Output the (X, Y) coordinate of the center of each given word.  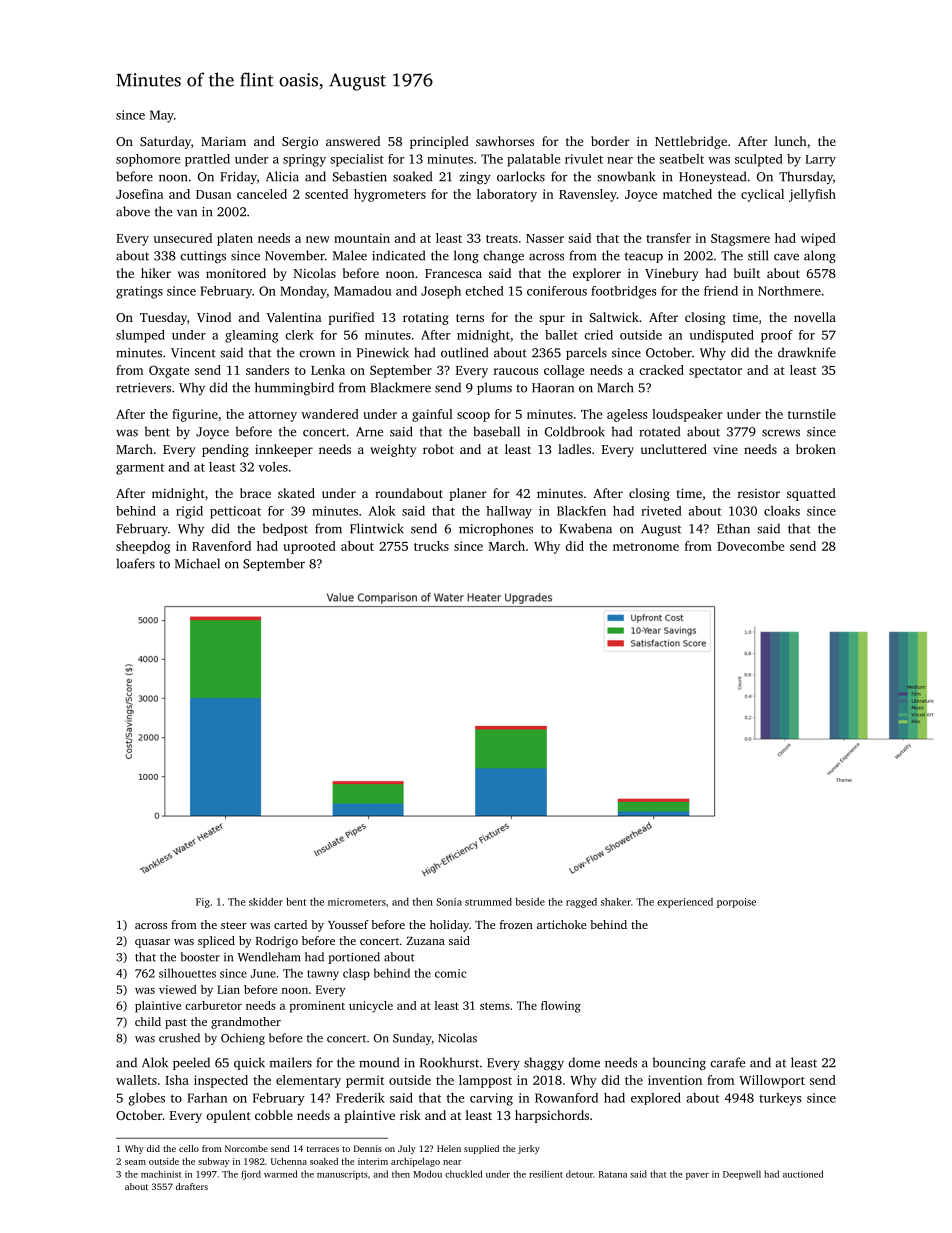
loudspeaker (687, 415)
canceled (262, 194)
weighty (393, 450)
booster (200, 957)
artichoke (561, 924)
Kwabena (585, 528)
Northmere (789, 291)
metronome (646, 547)
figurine (195, 415)
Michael (197, 563)
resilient (546, 1174)
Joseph (441, 292)
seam (135, 1162)
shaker (616, 902)
